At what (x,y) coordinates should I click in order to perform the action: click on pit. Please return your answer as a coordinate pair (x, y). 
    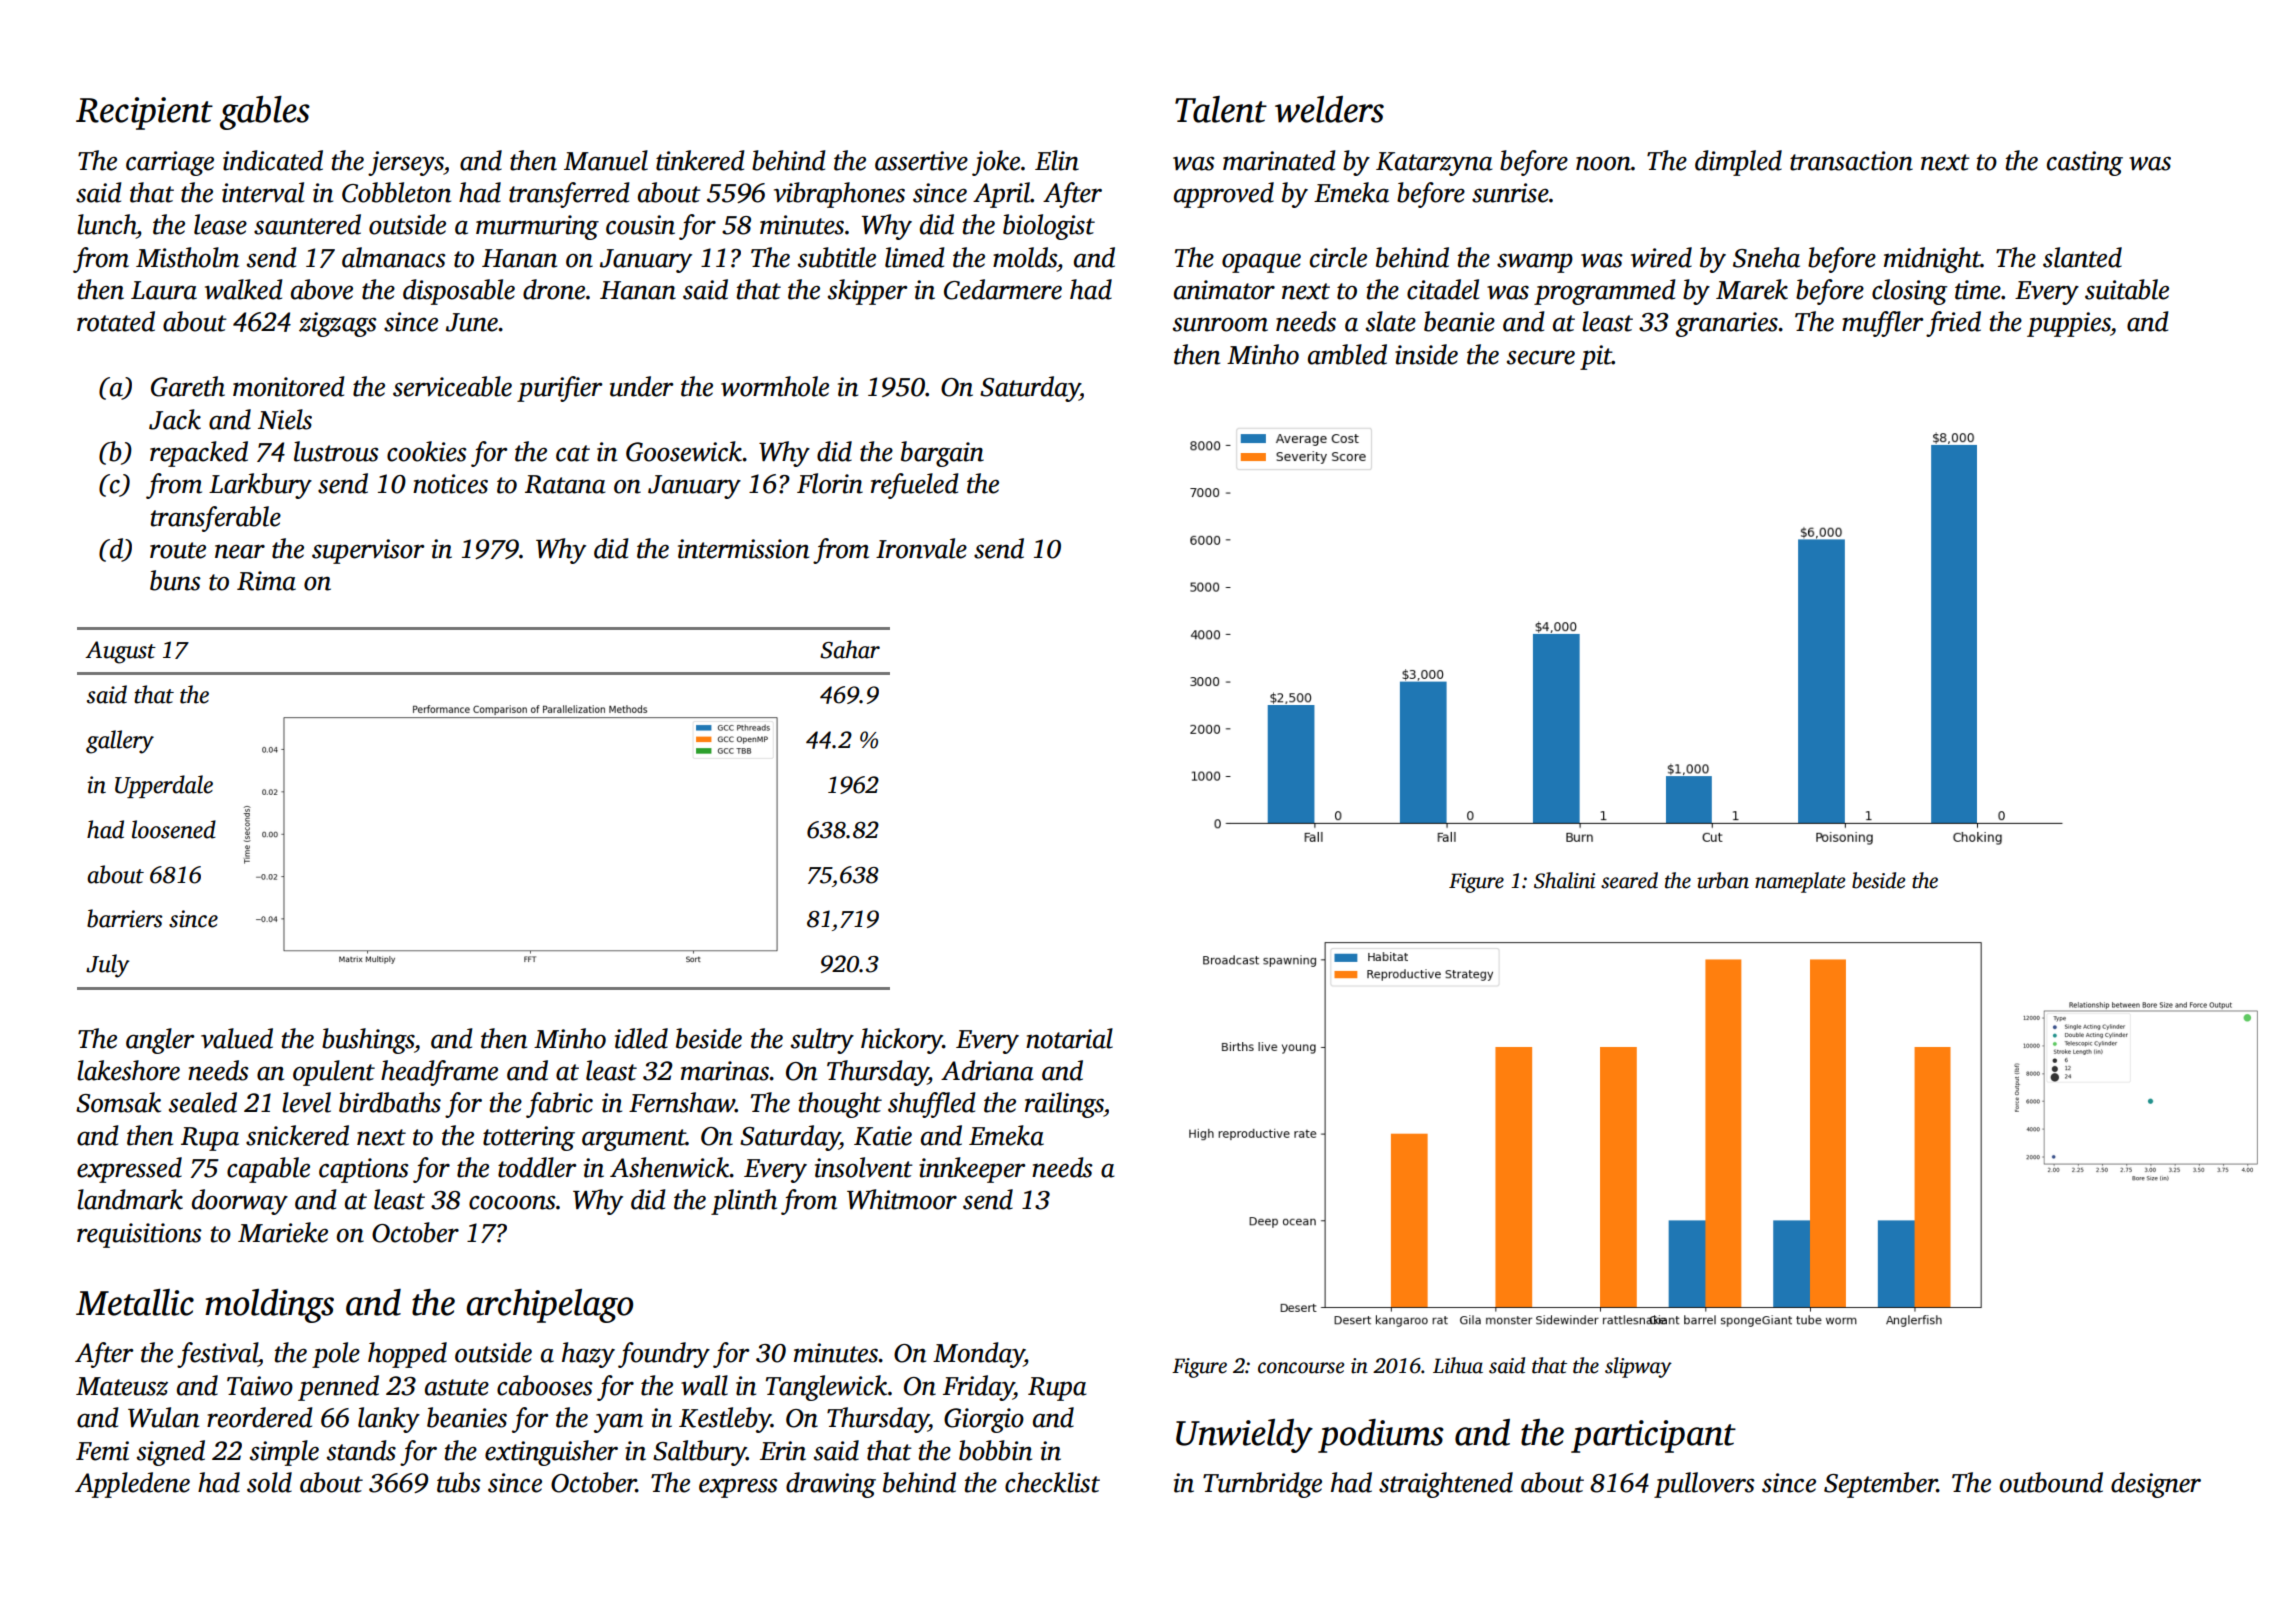
    Looking at the image, I should click on (1596, 357).
